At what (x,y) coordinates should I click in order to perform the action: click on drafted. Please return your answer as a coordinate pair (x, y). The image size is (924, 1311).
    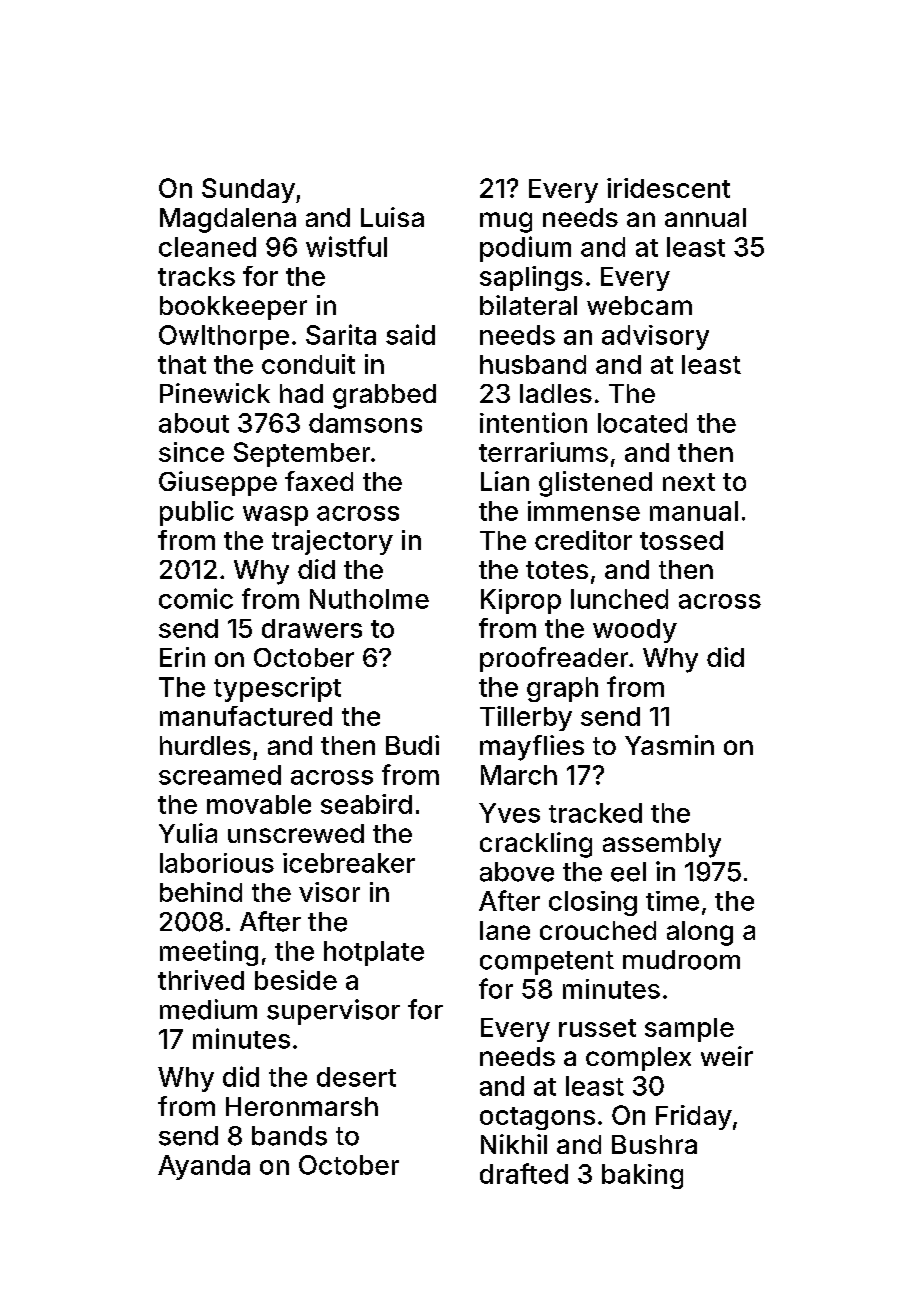
    Looking at the image, I should click on (524, 1173).
